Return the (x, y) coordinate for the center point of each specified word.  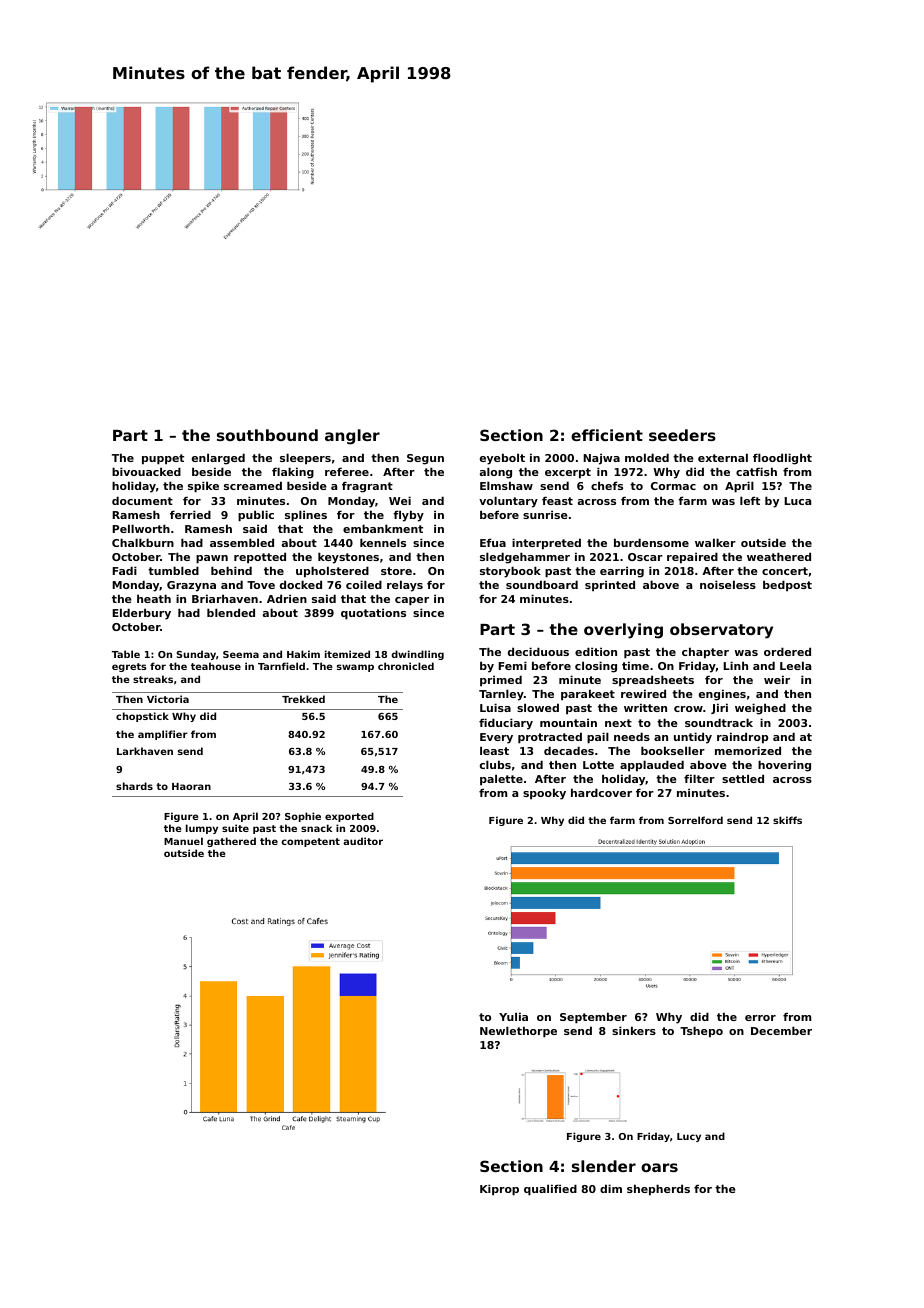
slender (604, 1166)
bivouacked (146, 471)
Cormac (673, 486)
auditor (363, 841)
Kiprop (499, 1190)
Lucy (689, 1137)
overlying (623, 631)
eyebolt (502, 459)
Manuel (183, 841)
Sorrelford (695, 820)
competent (310, 842)
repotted (260, 558)
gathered (231, 842)
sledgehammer (525, 558)
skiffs (787, 820)
